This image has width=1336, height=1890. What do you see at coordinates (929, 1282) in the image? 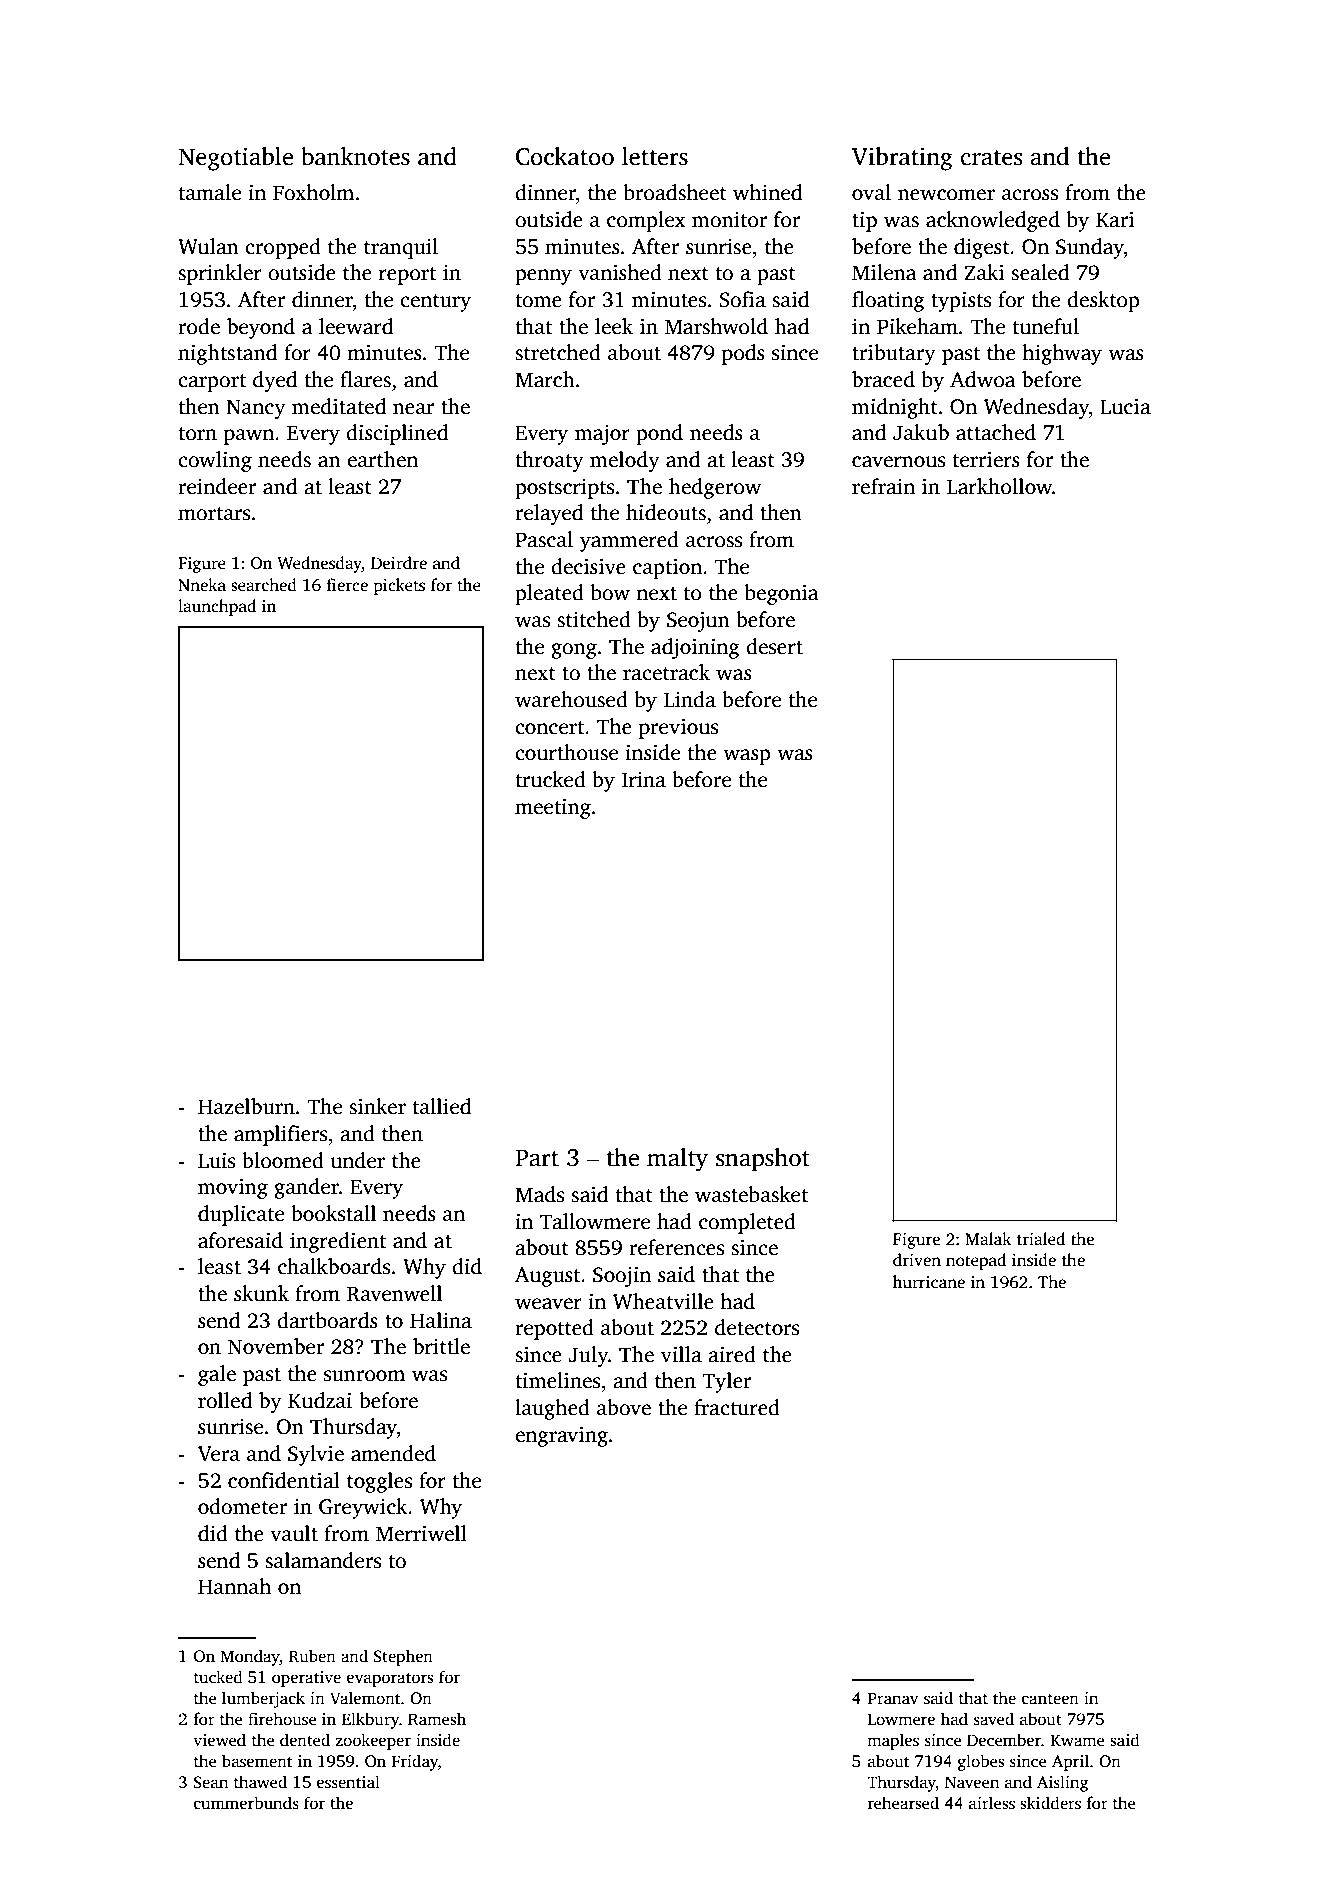
I see `hurricane` at bounding box center [929, 1282].
